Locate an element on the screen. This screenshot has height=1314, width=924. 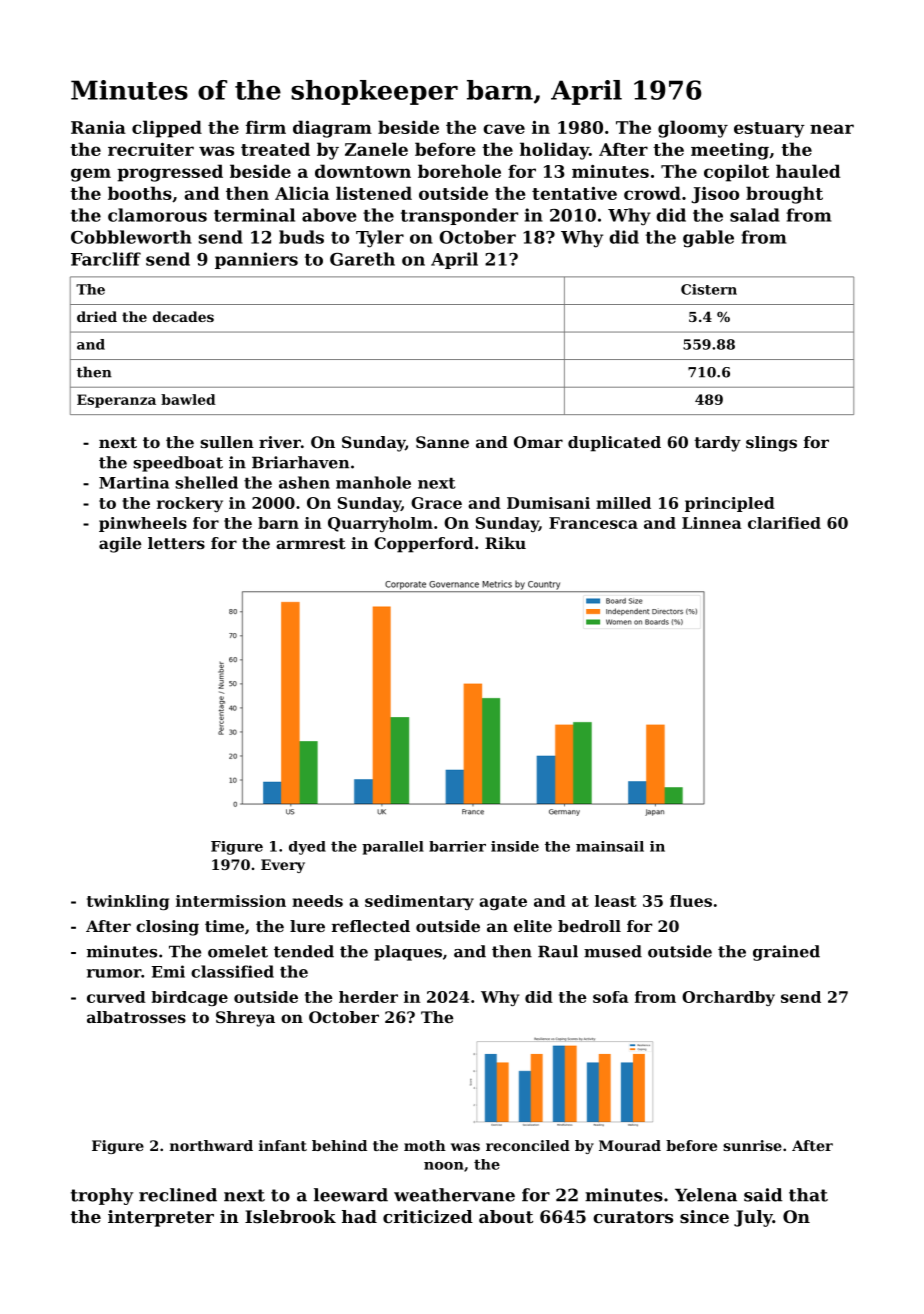
northward is located at coordinates (211, 1145).
